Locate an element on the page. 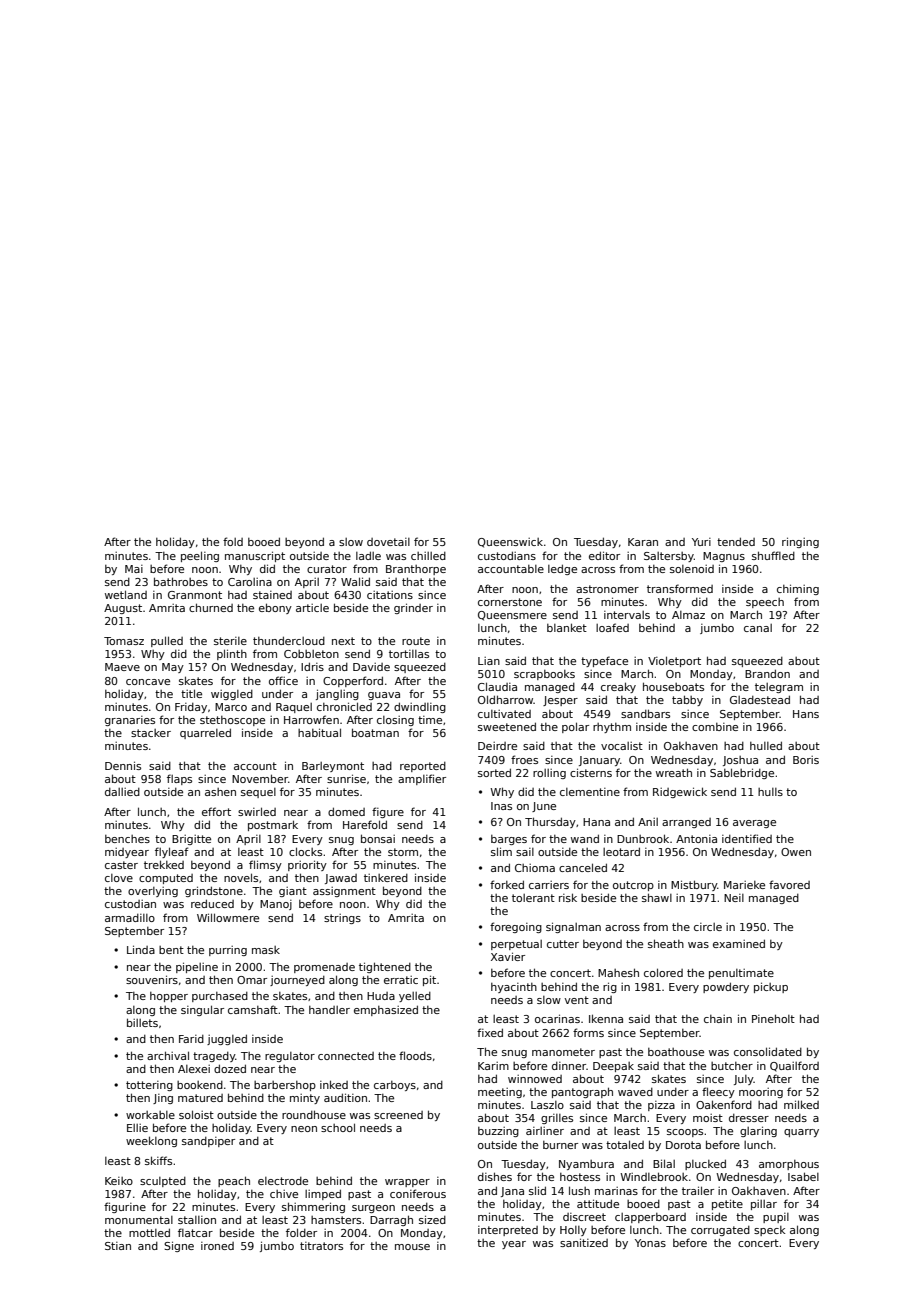 The image size is (924, 1308). peeling is located at coordinates (200, 556).
